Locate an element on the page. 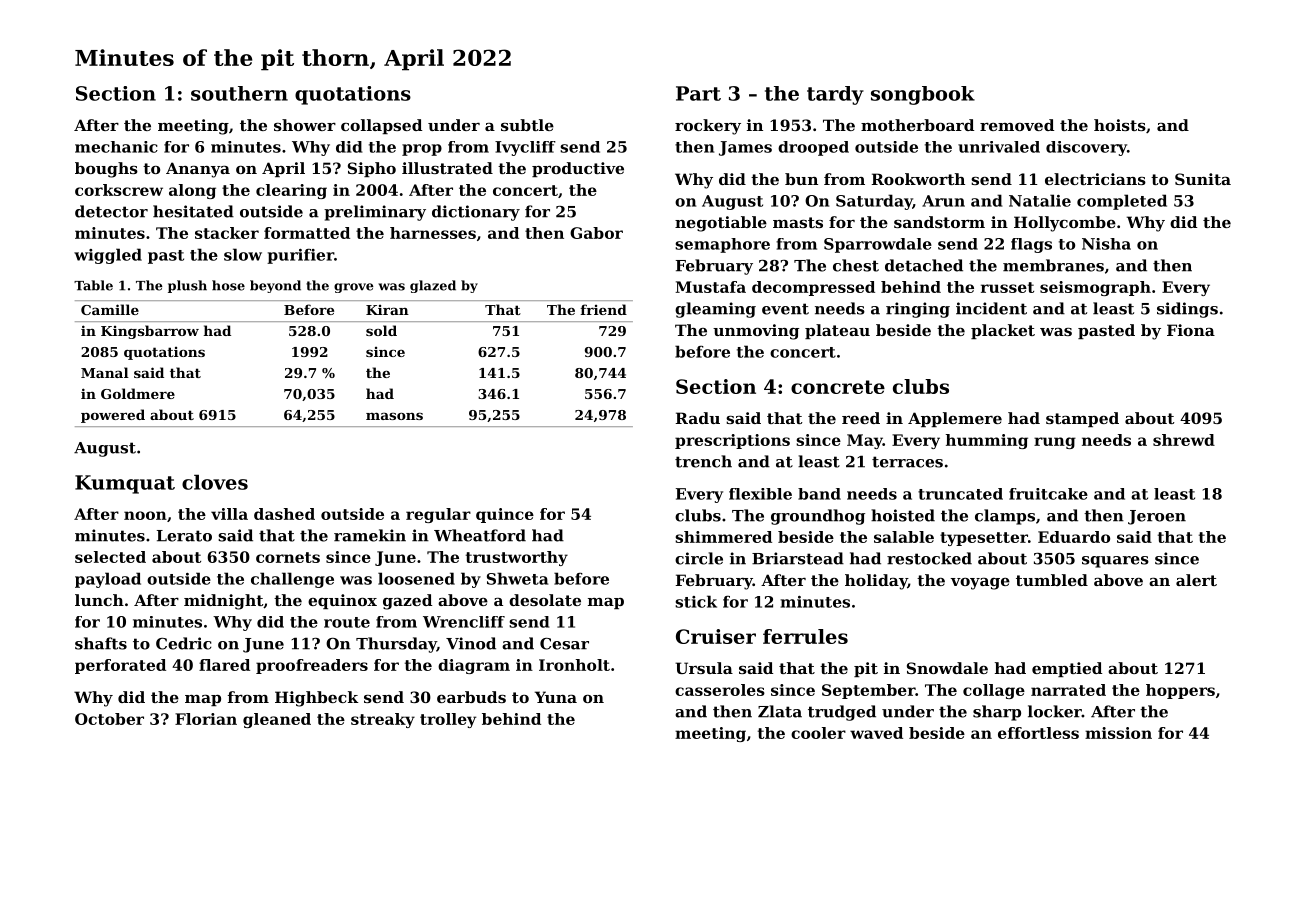  formatted is located at coordinates (307, 233).
